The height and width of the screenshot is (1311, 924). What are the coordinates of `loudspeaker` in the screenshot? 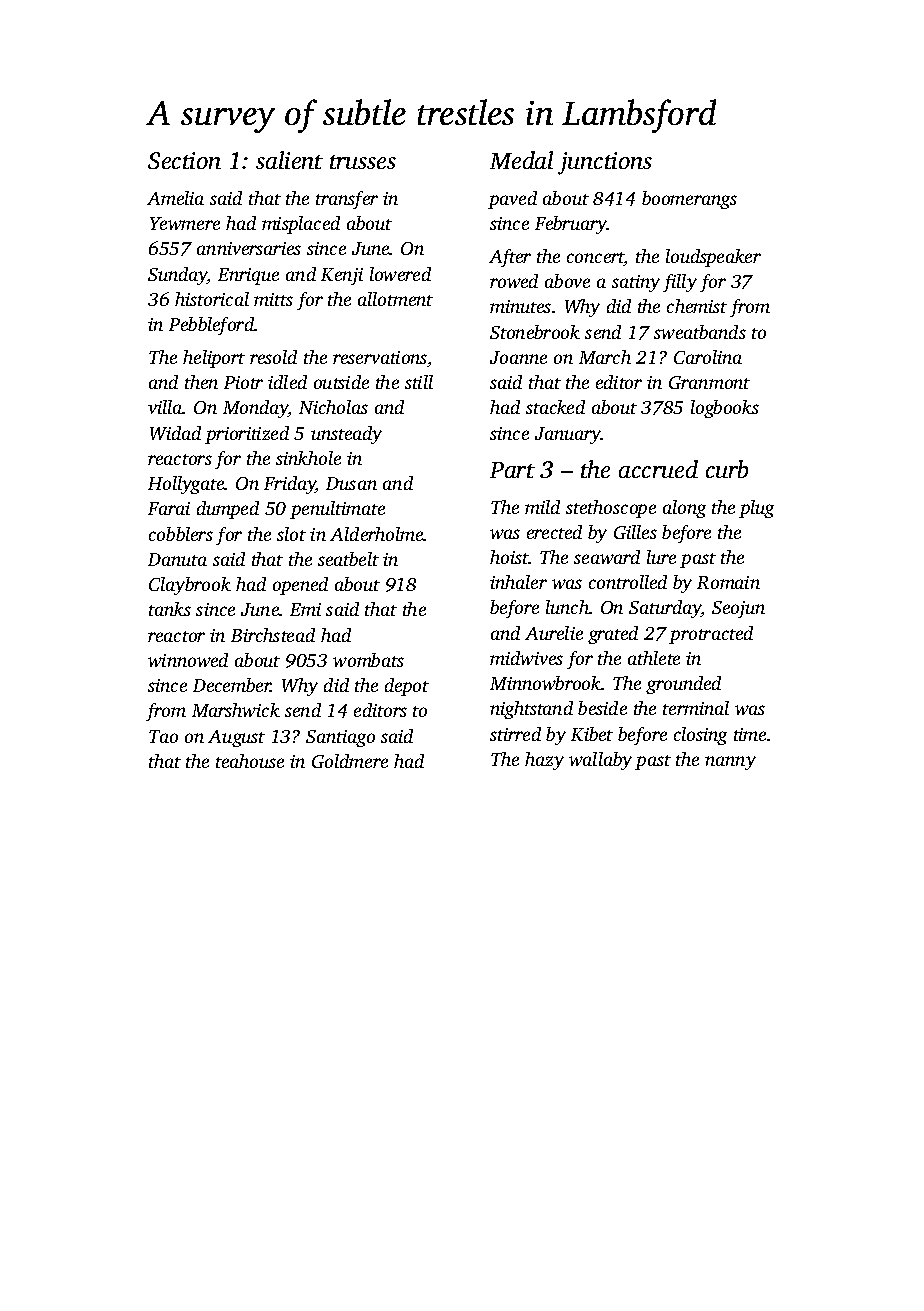 It's located at (713, 258).
